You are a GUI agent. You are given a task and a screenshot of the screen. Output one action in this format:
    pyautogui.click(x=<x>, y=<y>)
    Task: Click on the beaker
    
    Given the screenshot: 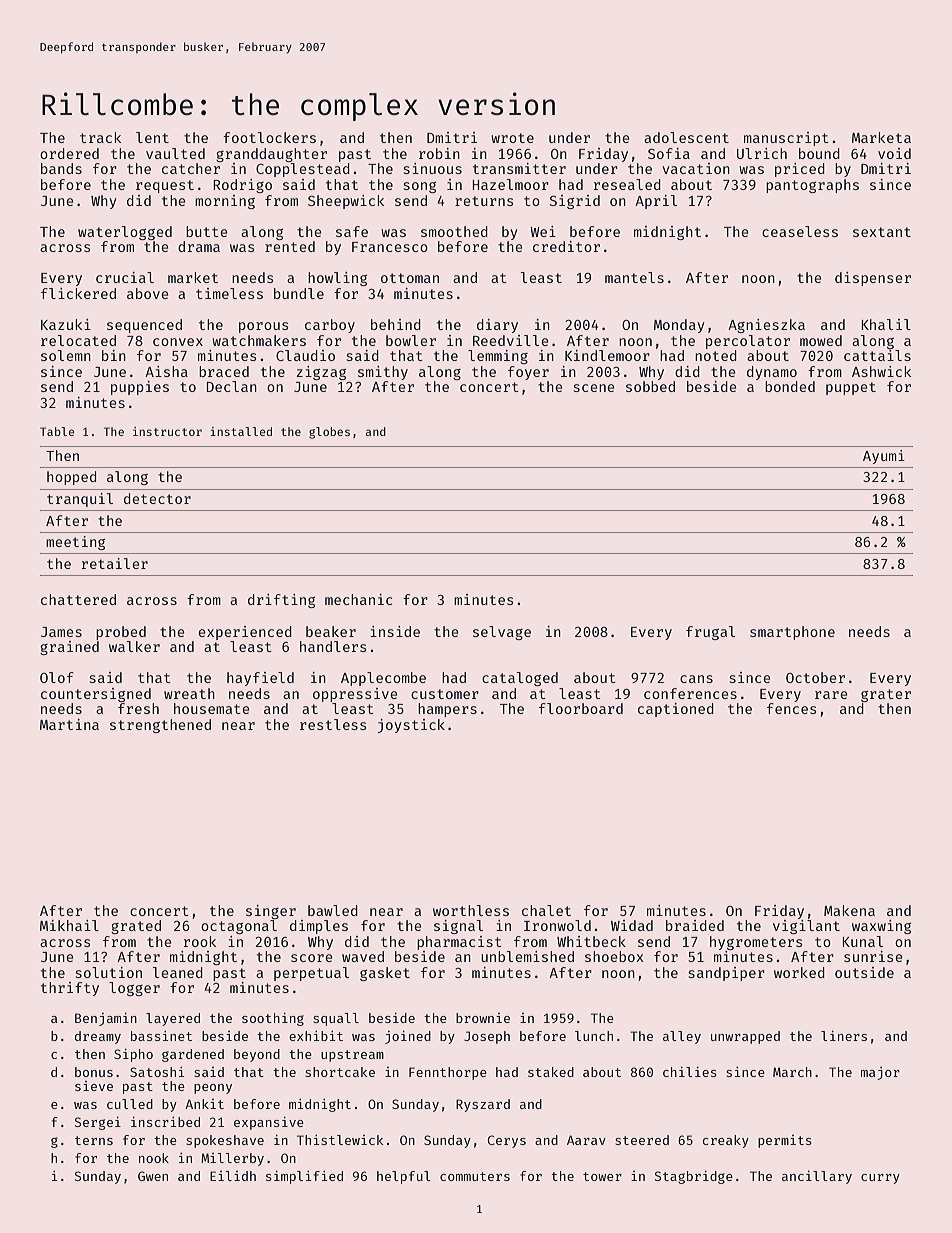 What is the action you would take?
    pyautogui.click(x=331, y=631)
